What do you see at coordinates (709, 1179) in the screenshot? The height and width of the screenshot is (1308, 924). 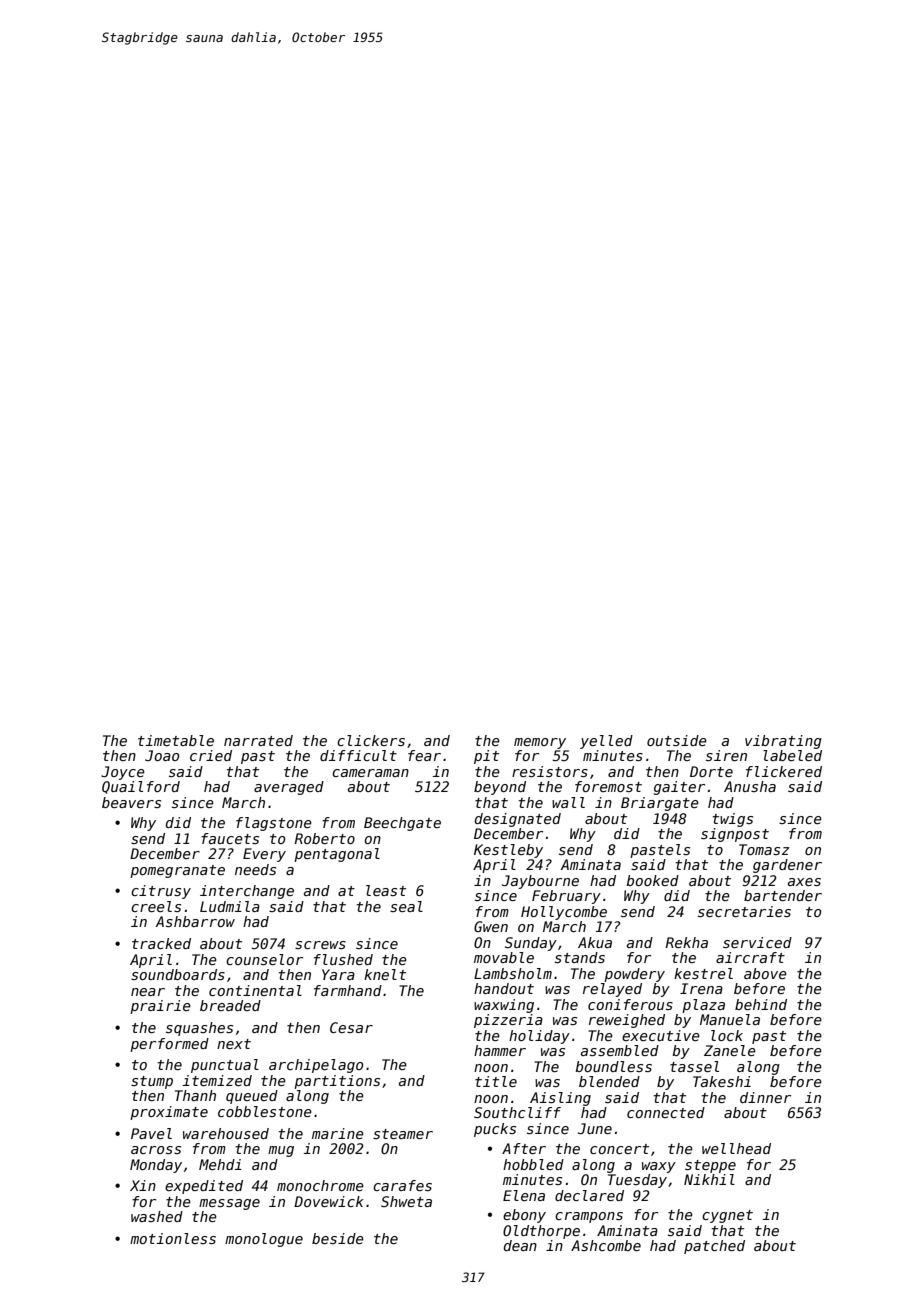 I see `Nikhil` at bounding box center [709, 1179].
